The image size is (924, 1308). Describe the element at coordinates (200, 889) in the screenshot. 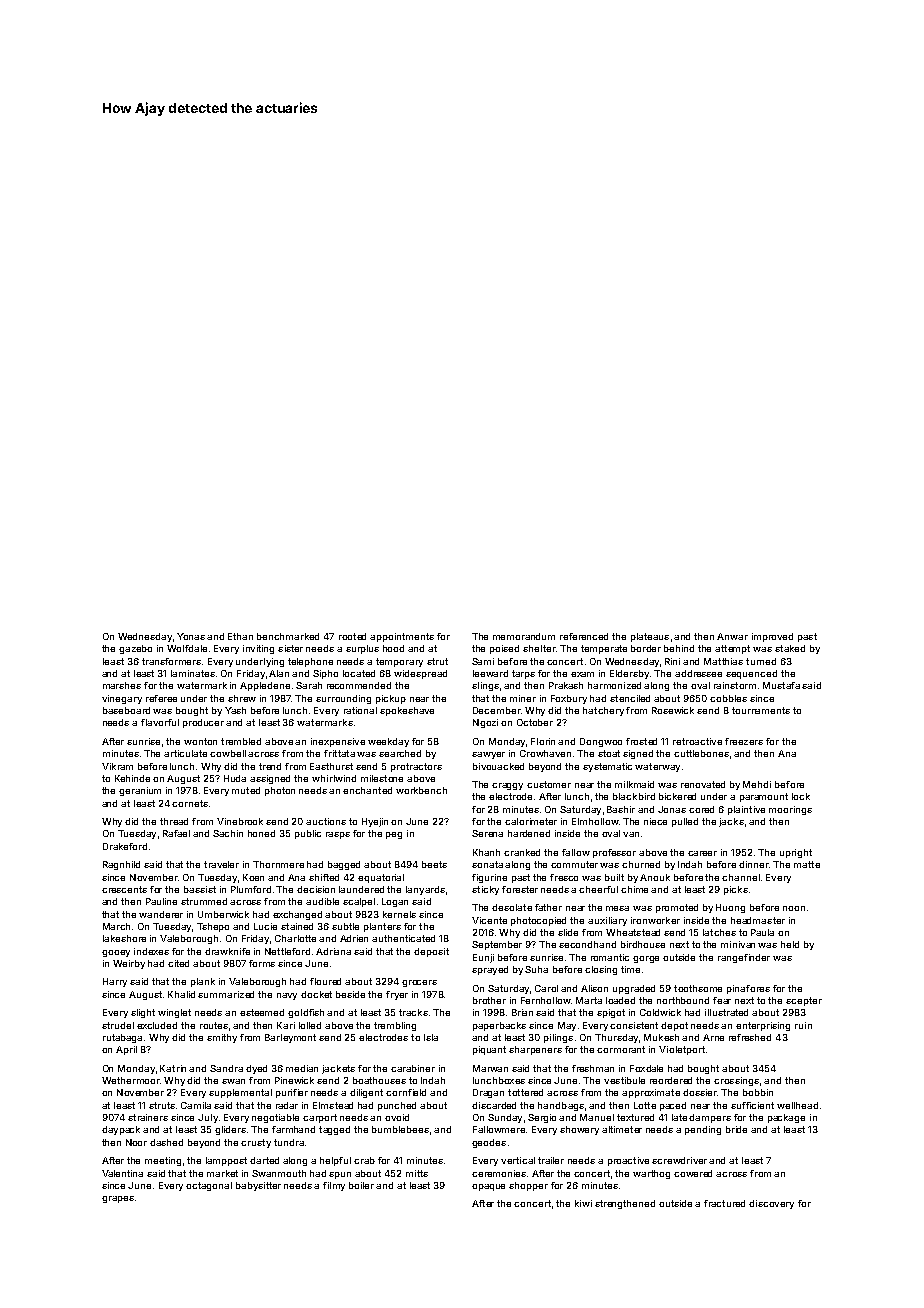

I see `bassist` at that location.
